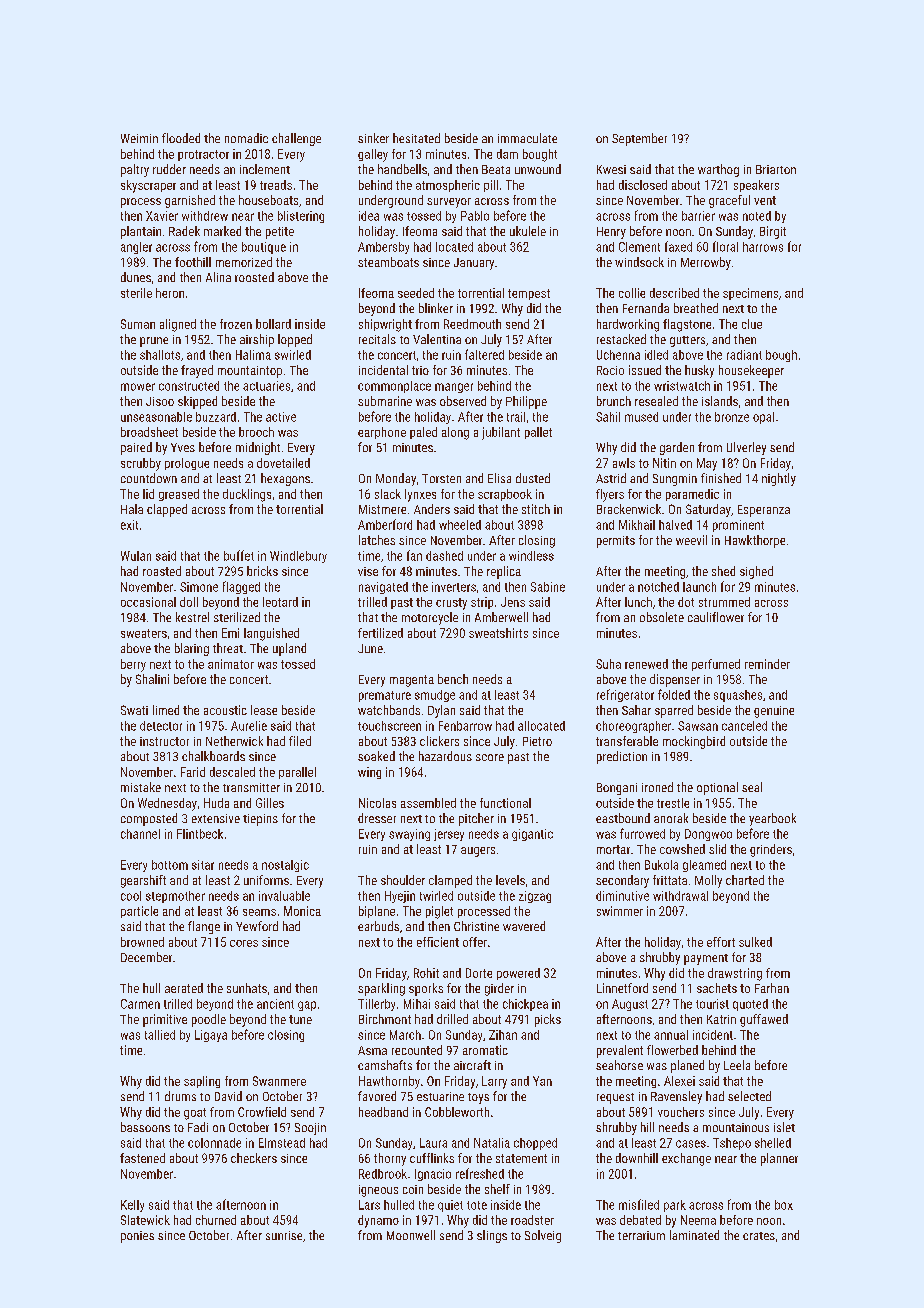 This document has height=1308, width=924. What do you see at coordinates (385, 524) in the document?
I see `Amberford` at bounding box center [385, 524].
